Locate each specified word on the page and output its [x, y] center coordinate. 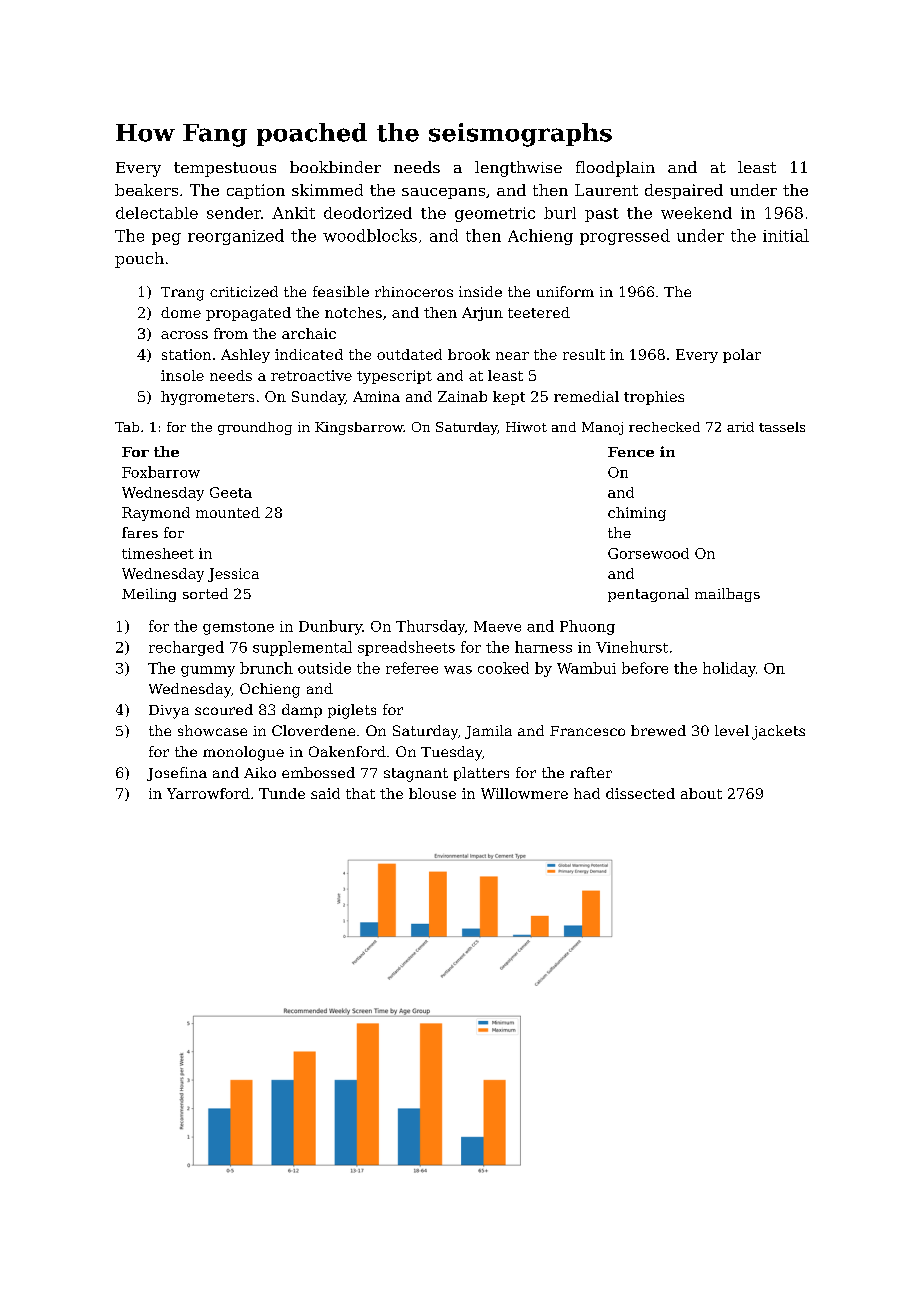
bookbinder [335, 167]
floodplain [615, 169]
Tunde [282, 793]
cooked [503, 668]
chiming [637, 514]
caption [256, 191]
